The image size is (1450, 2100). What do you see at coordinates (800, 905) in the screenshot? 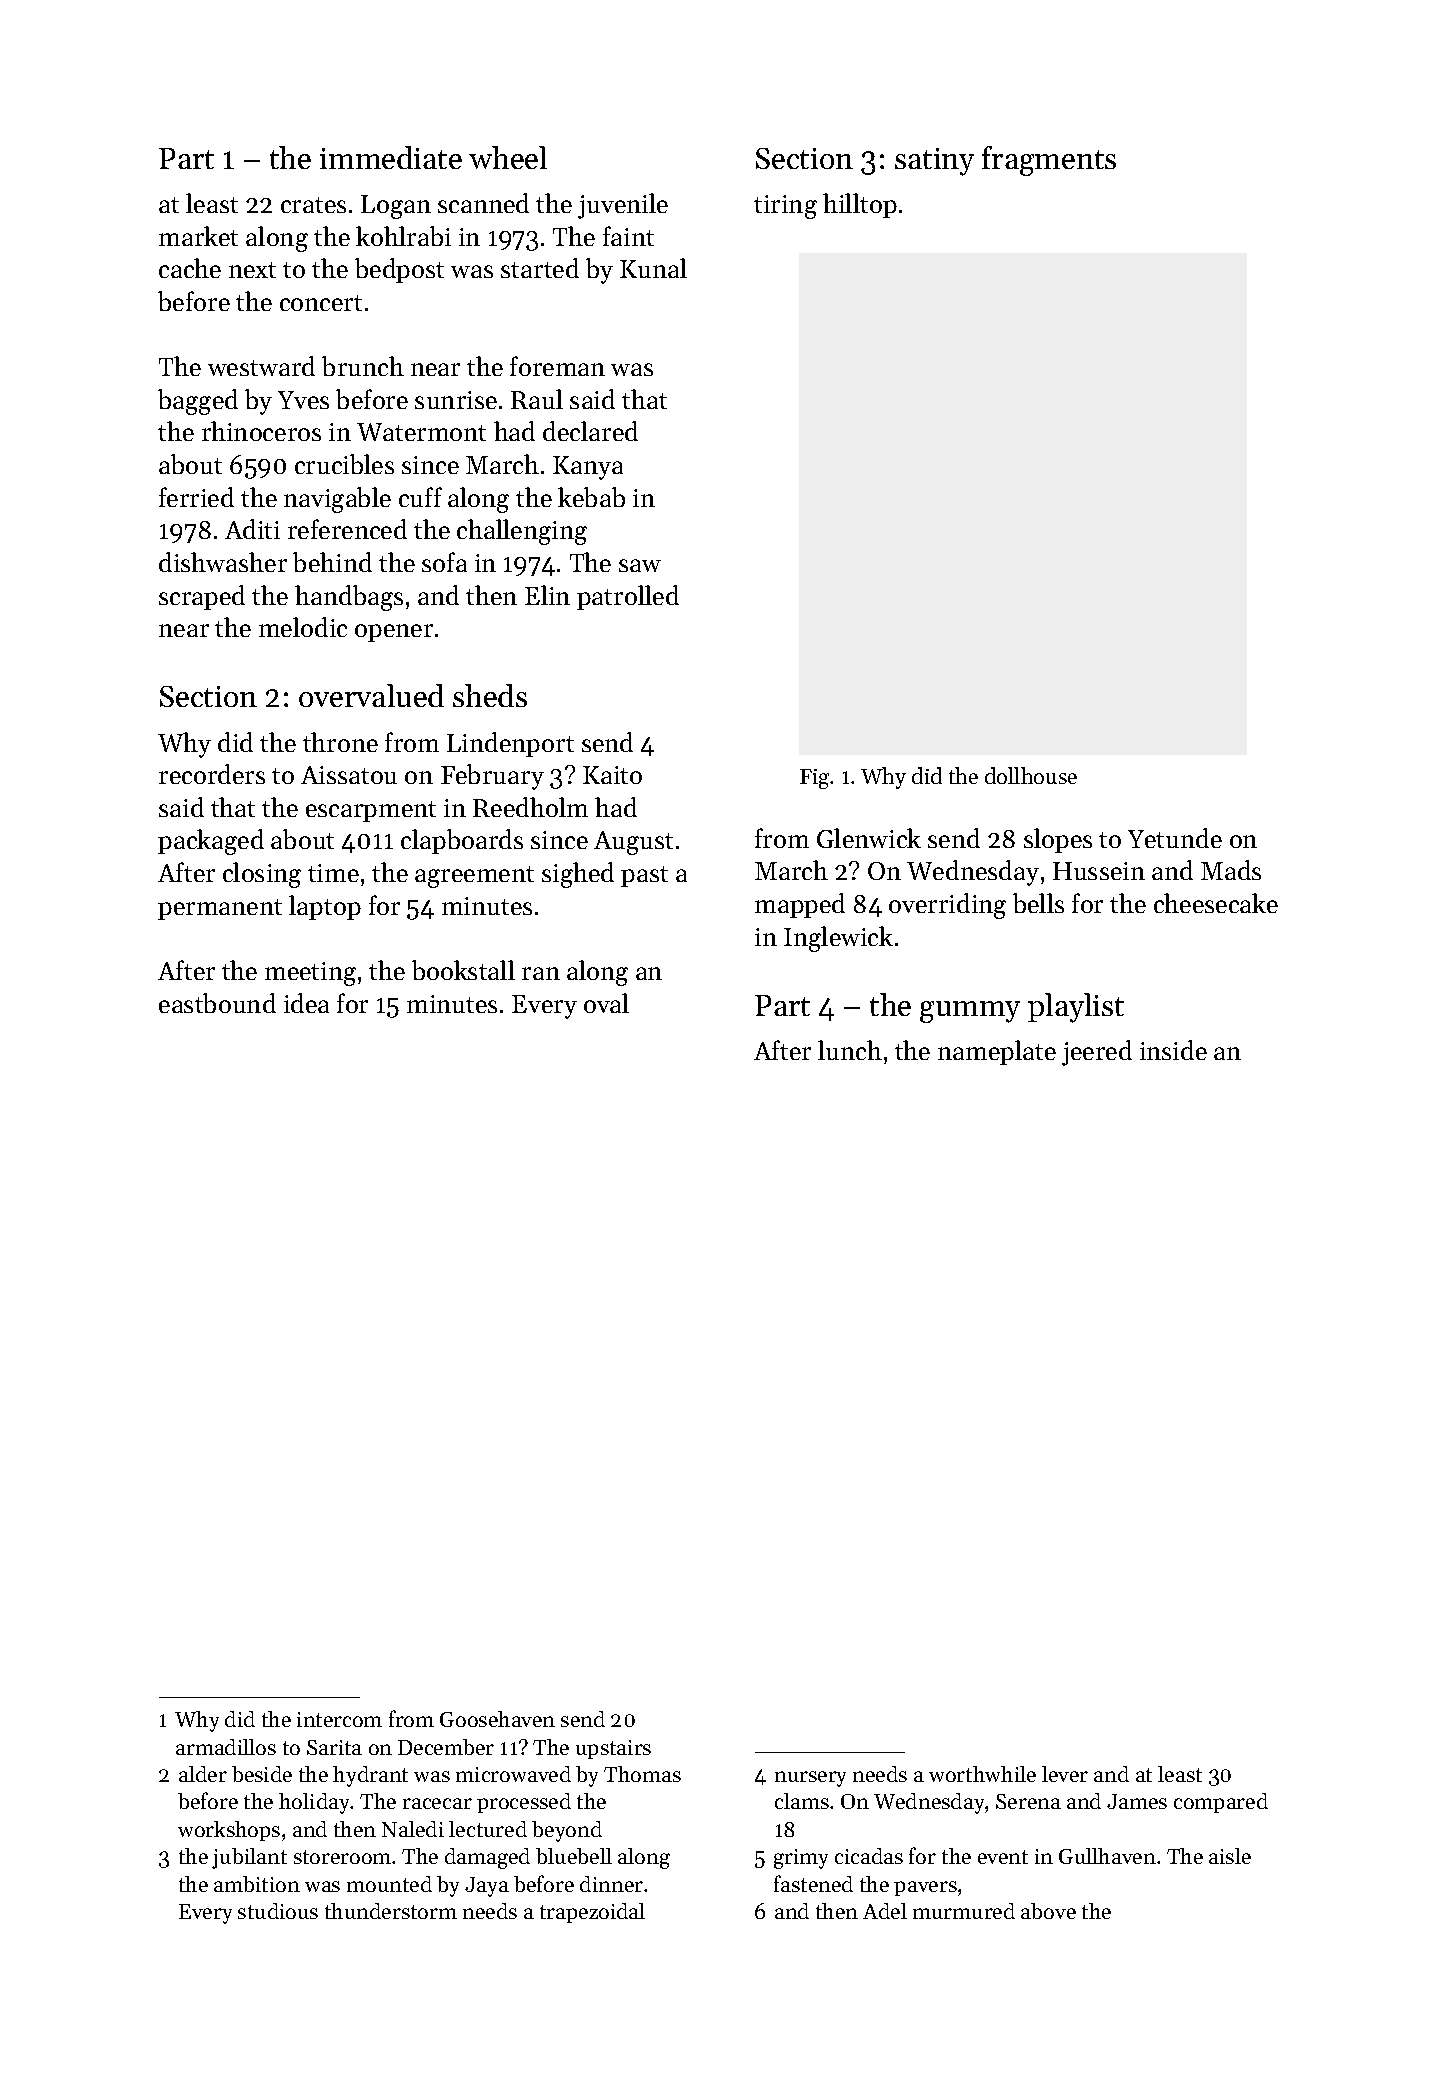
I see `mapped` at bounding box center [800, 905].
